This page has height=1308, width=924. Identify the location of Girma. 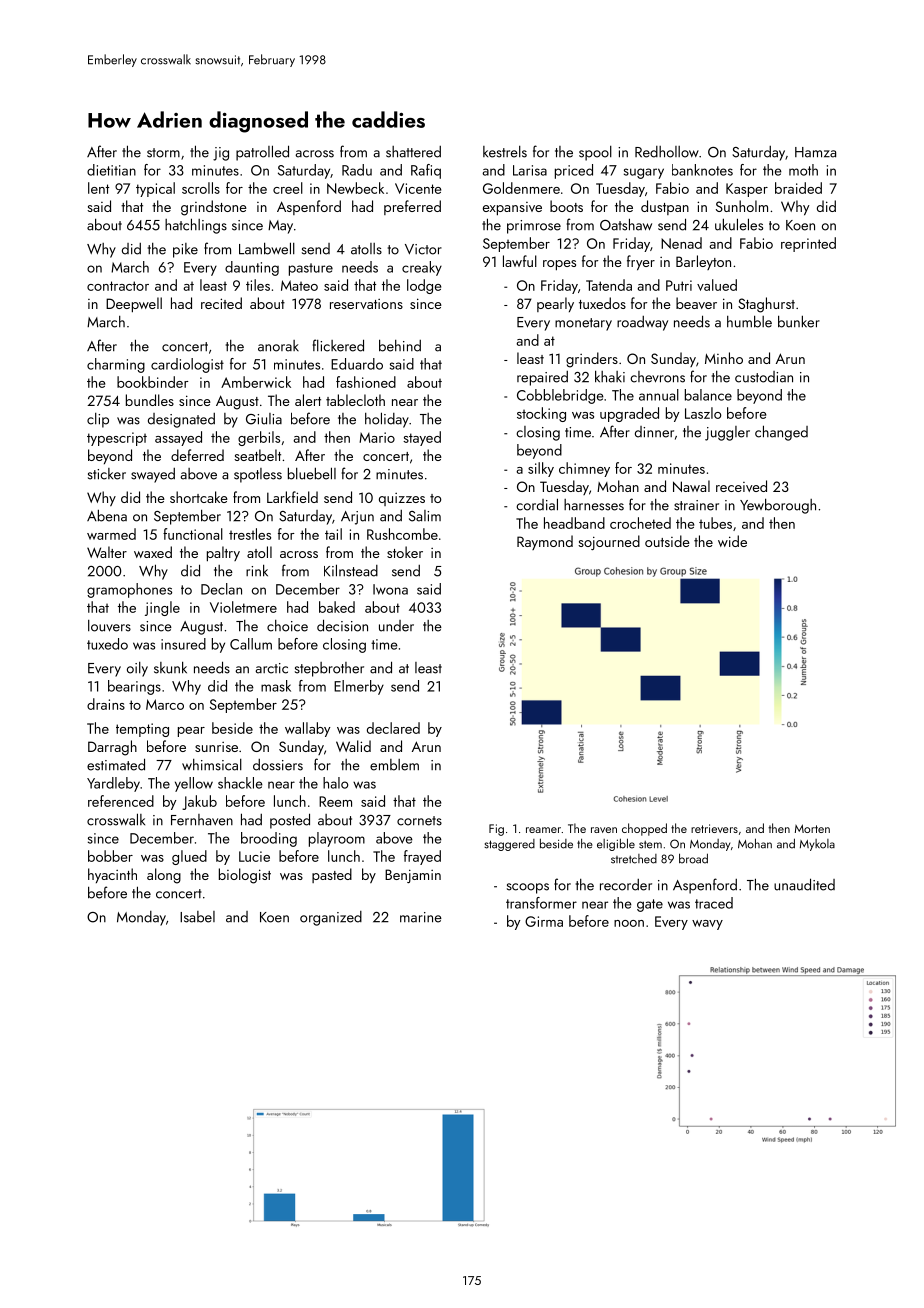
(544, 921).
